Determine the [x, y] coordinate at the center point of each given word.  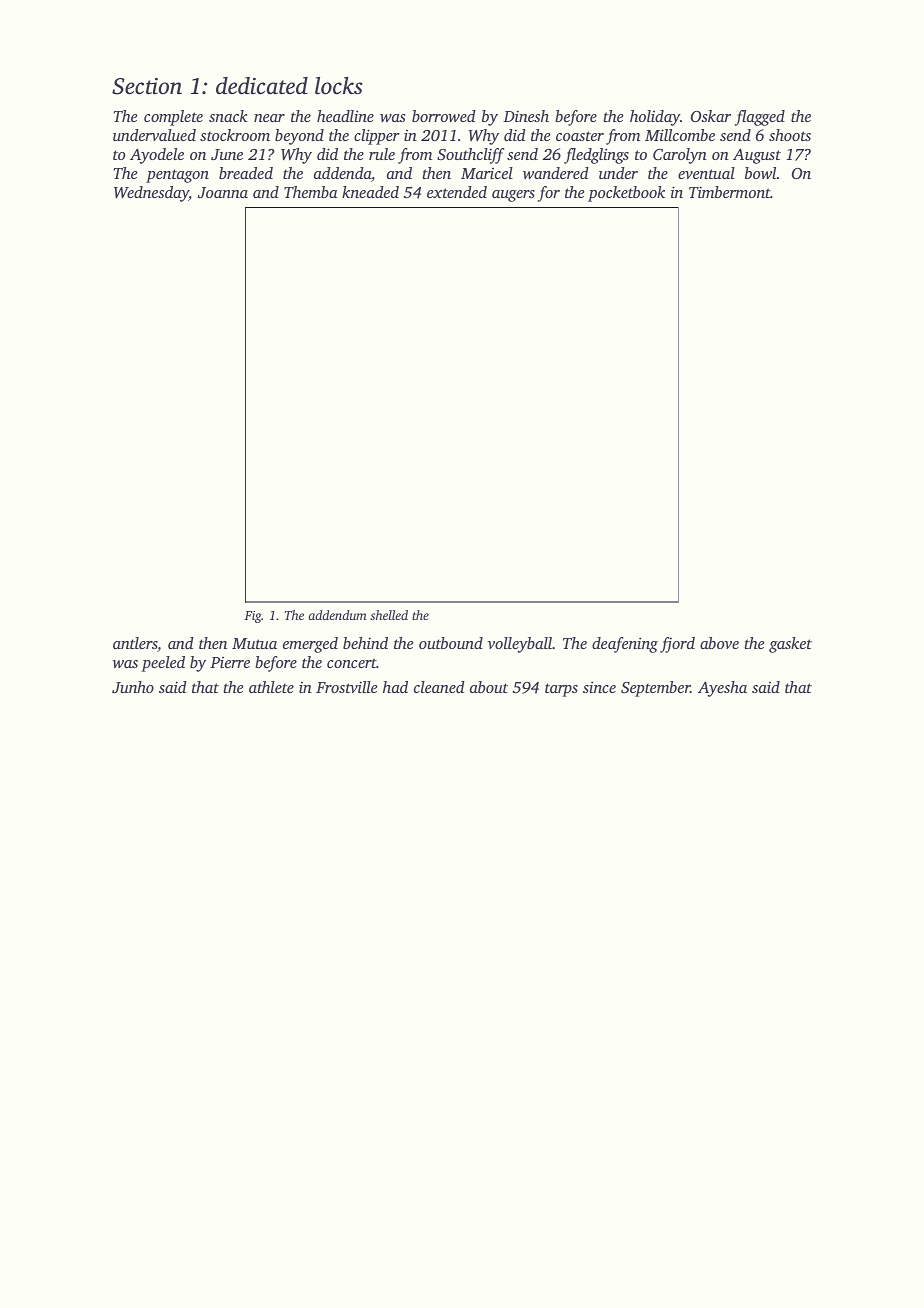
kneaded [370, 192]
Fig [253, 617]
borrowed [444, 116]
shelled [389, 615]
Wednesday [151, 194]
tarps [561, 690]
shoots [790, 135]
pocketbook [626, 194]
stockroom [235, 135]
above [719, 643]
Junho [133, 687]
